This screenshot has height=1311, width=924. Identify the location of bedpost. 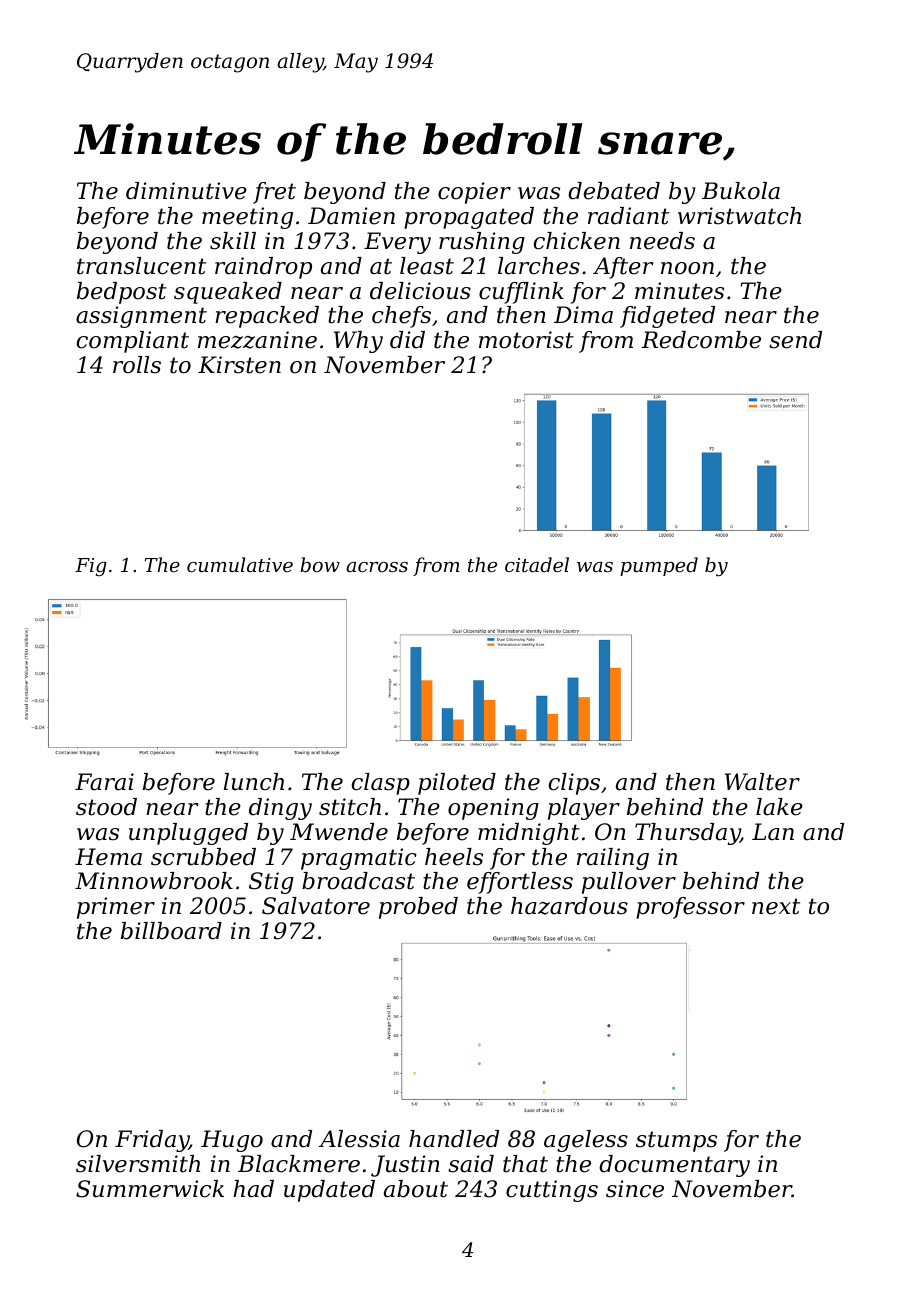
(122, 293).
